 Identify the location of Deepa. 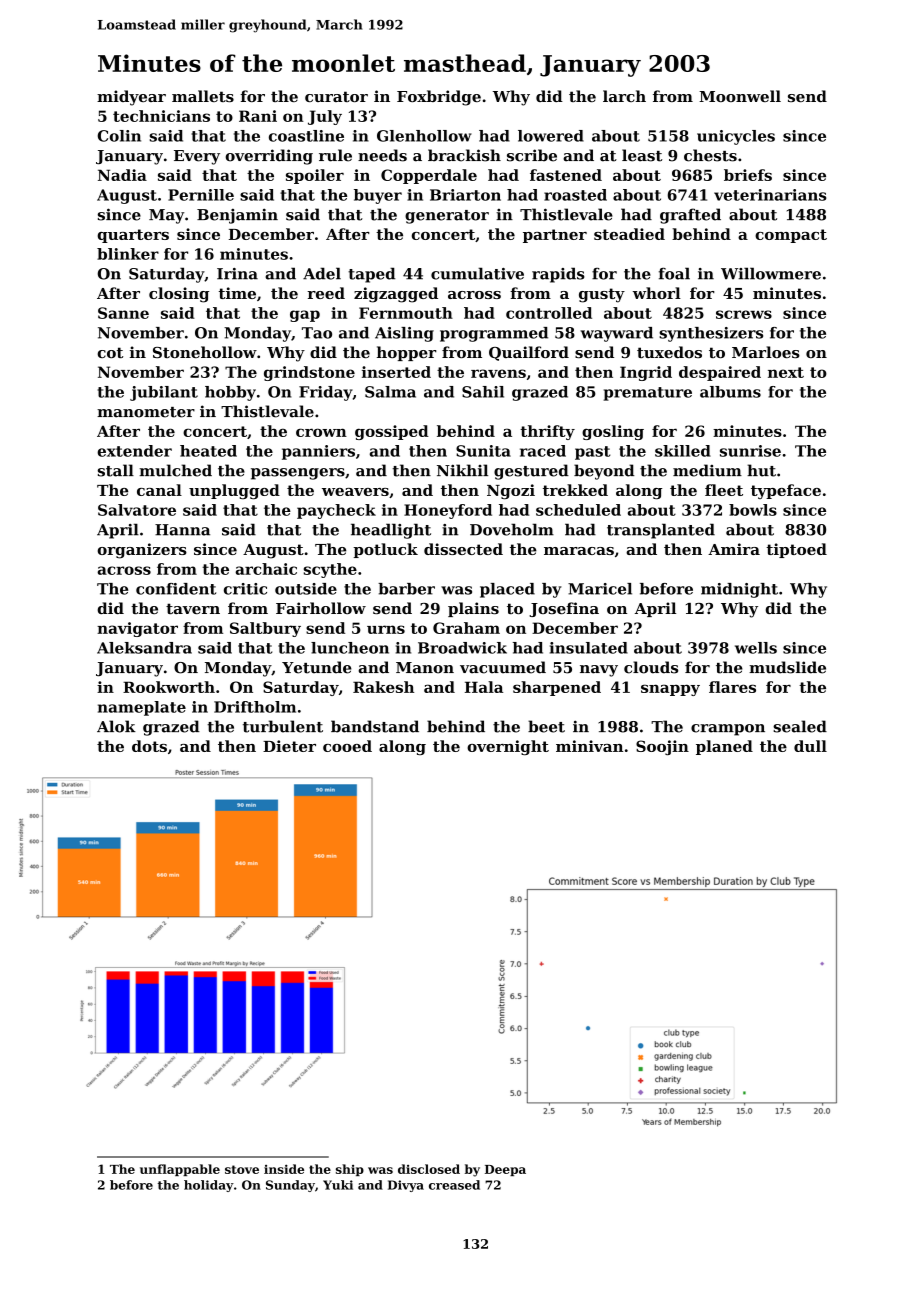
(505, 1170).
